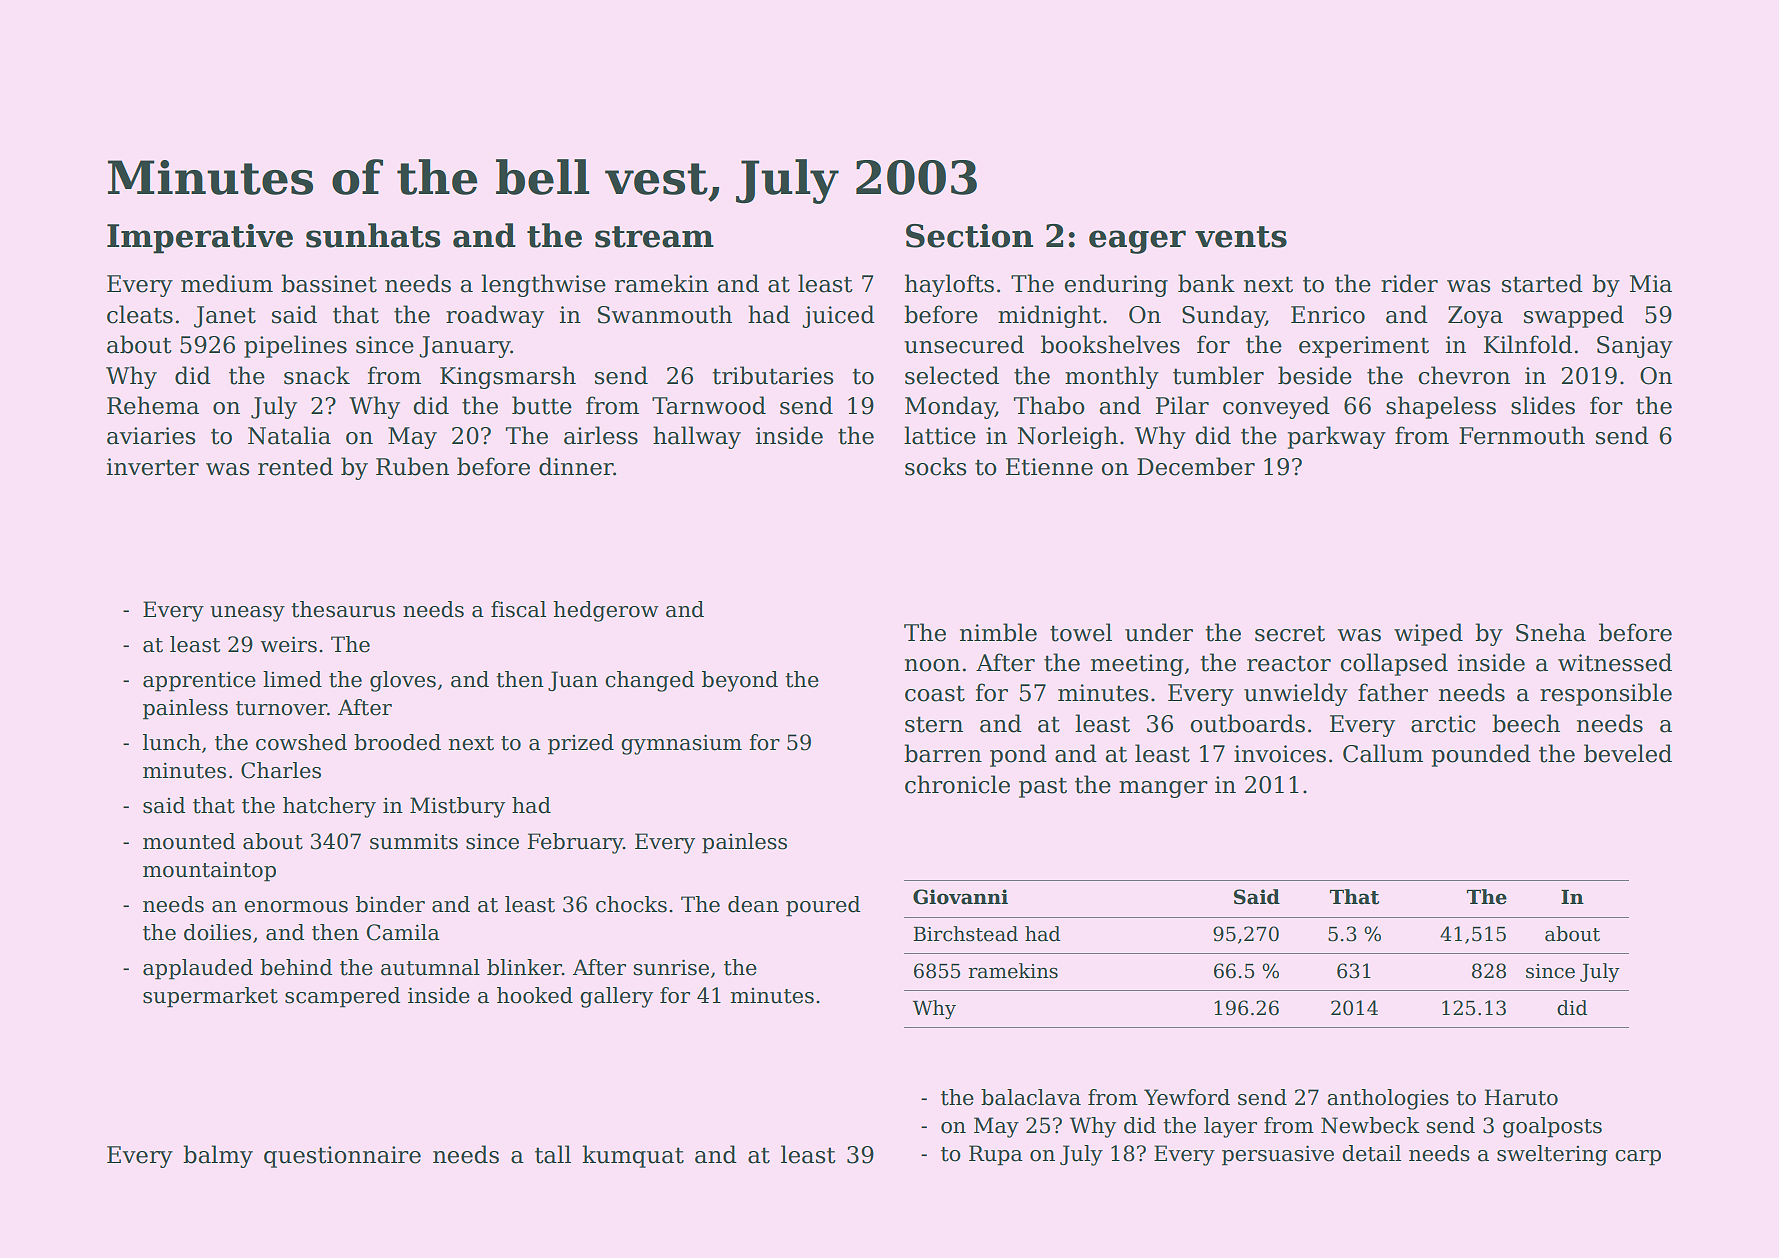 Image resolution: width=1779 pixels, height=1258 pixels. I want to click on vents, so click(1241, 237).
